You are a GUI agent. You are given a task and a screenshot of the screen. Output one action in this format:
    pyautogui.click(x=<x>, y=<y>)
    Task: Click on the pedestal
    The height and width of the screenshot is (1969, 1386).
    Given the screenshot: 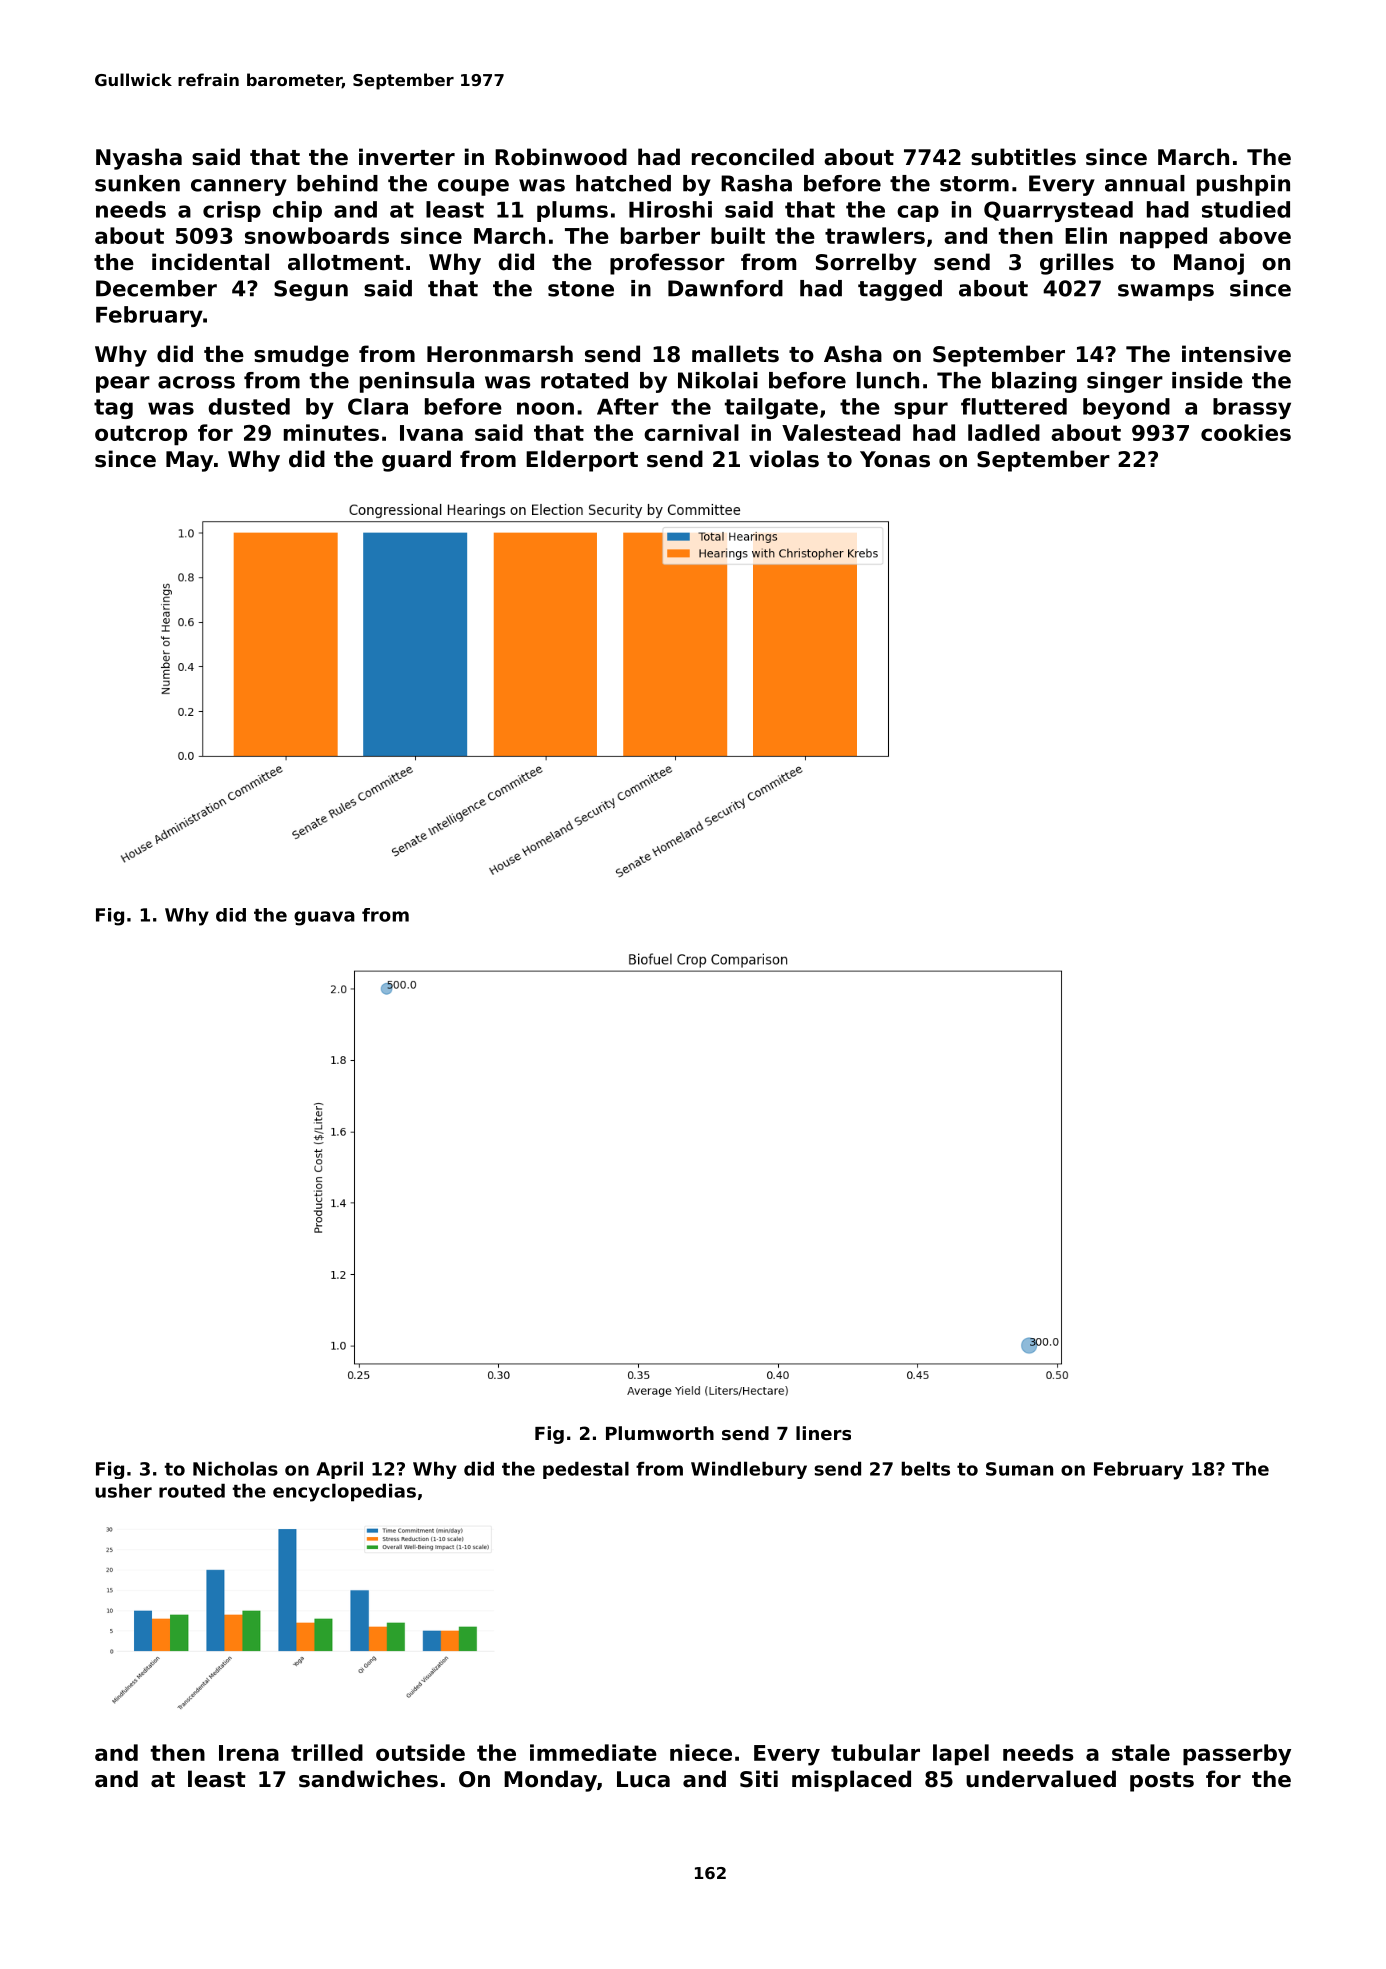 What is the action you would take?
    pyautogui.click(x=586, y=1470)
